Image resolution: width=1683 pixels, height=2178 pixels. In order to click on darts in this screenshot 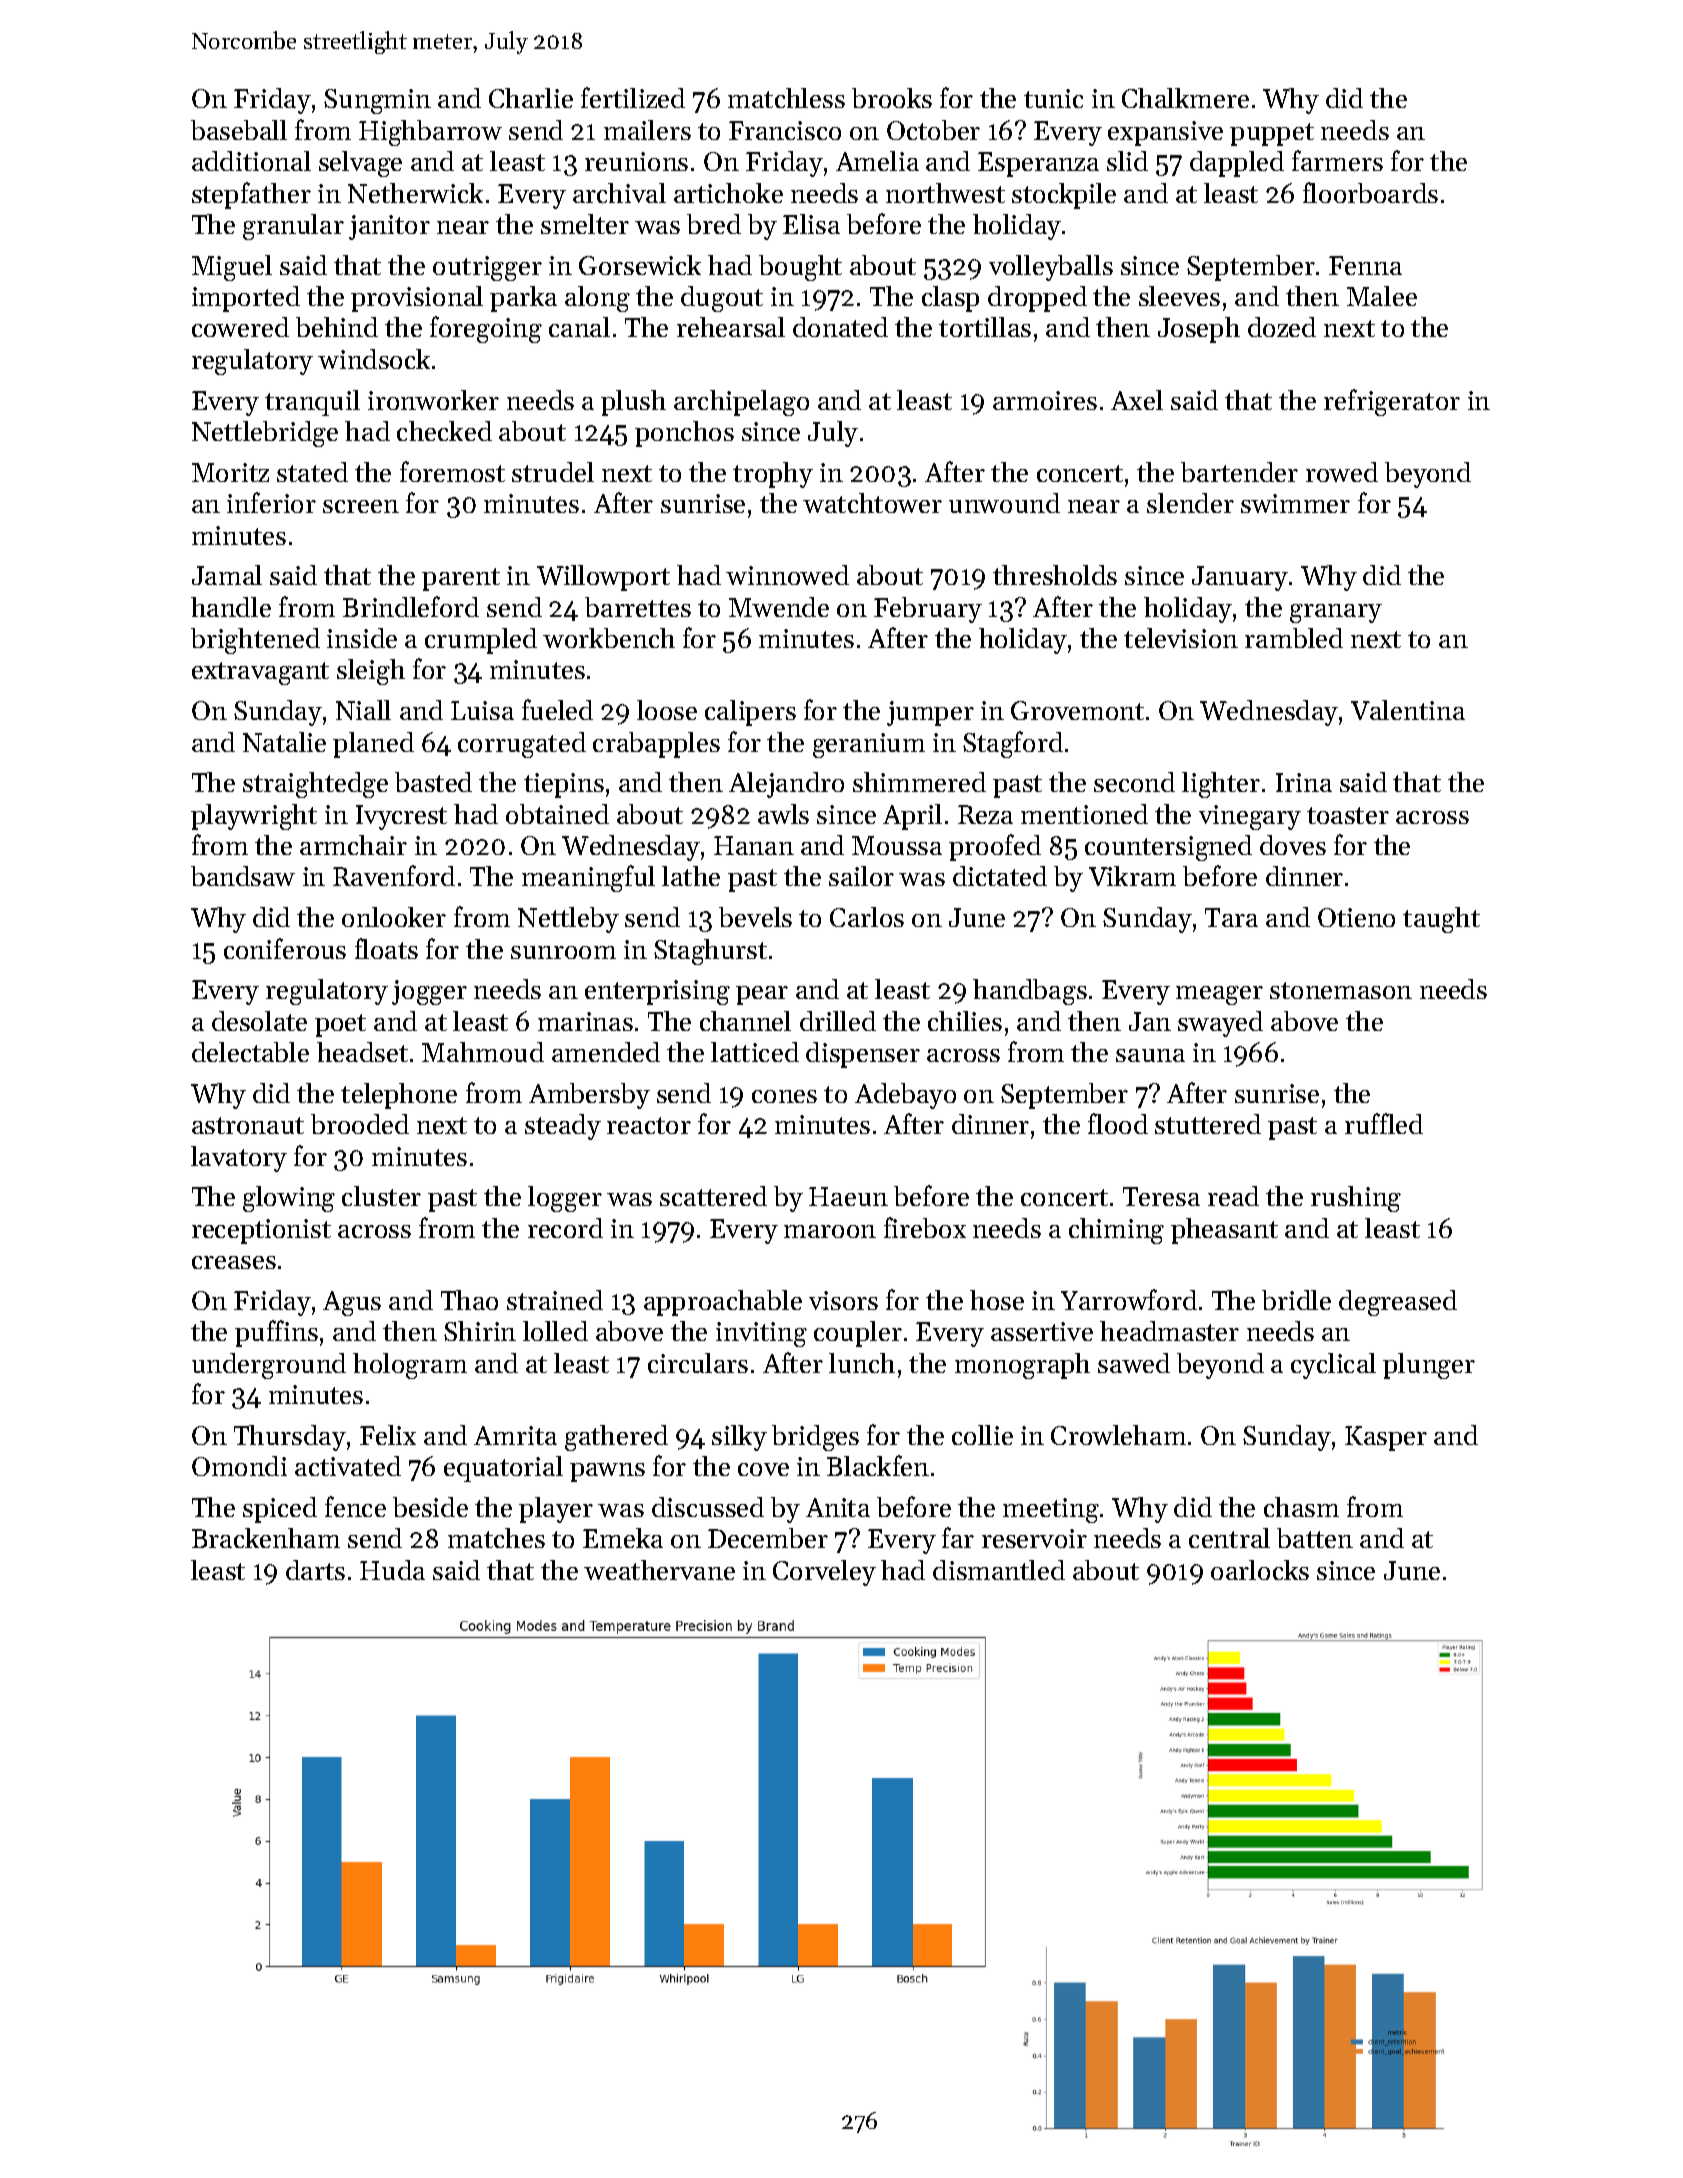, I will do `click(315, 1570)`.
